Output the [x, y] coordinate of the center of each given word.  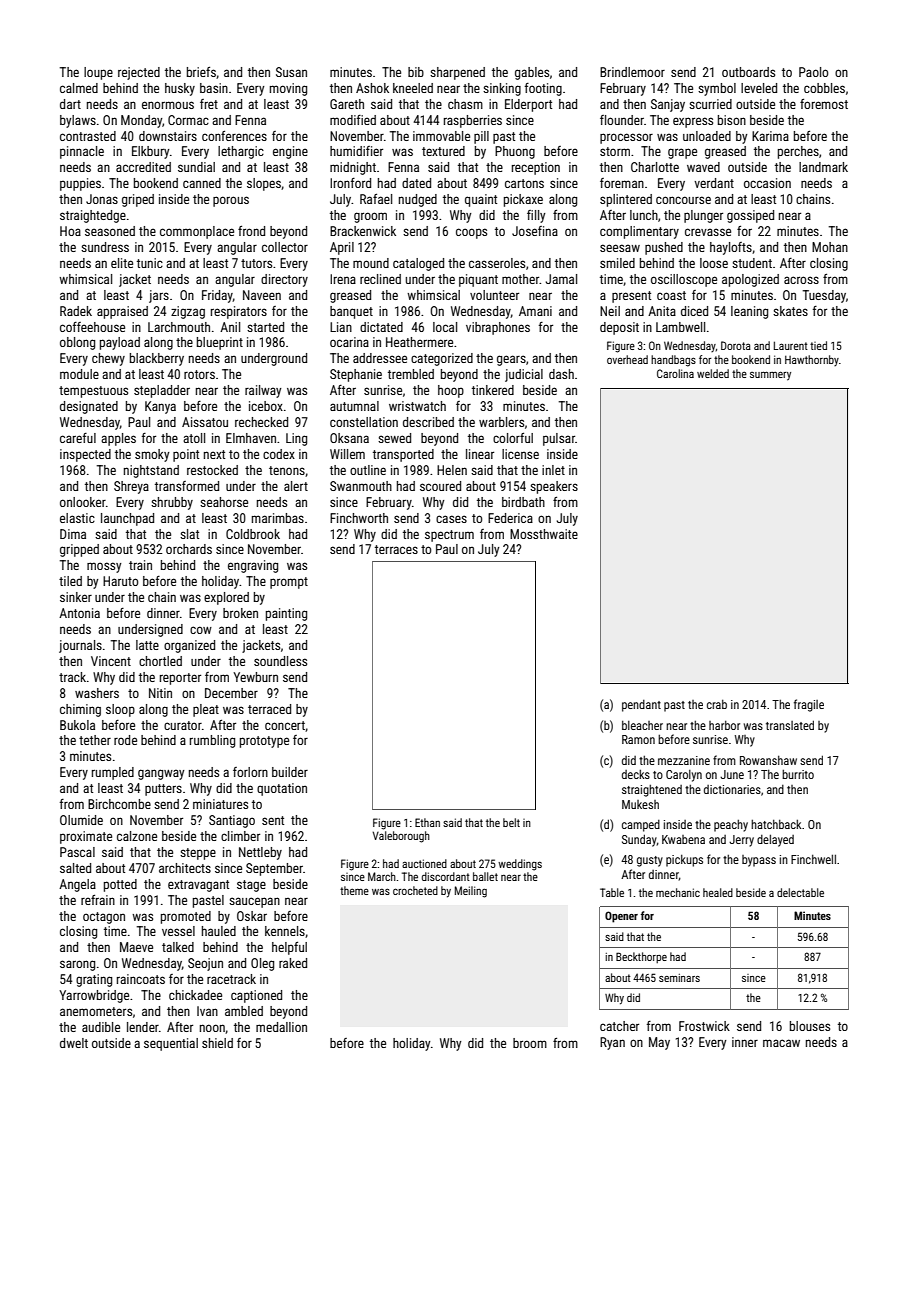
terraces [396, 549]
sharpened [457, 73]
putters [163, 790]
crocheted [415, 890]
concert [285, 725]
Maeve [136, 947]
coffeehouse [92, 327]
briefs [201, 71]
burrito [798, 774]
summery [770, 376]
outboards [748, 72]
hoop [451, 391]
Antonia [79, 613]
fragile [809, 705]
